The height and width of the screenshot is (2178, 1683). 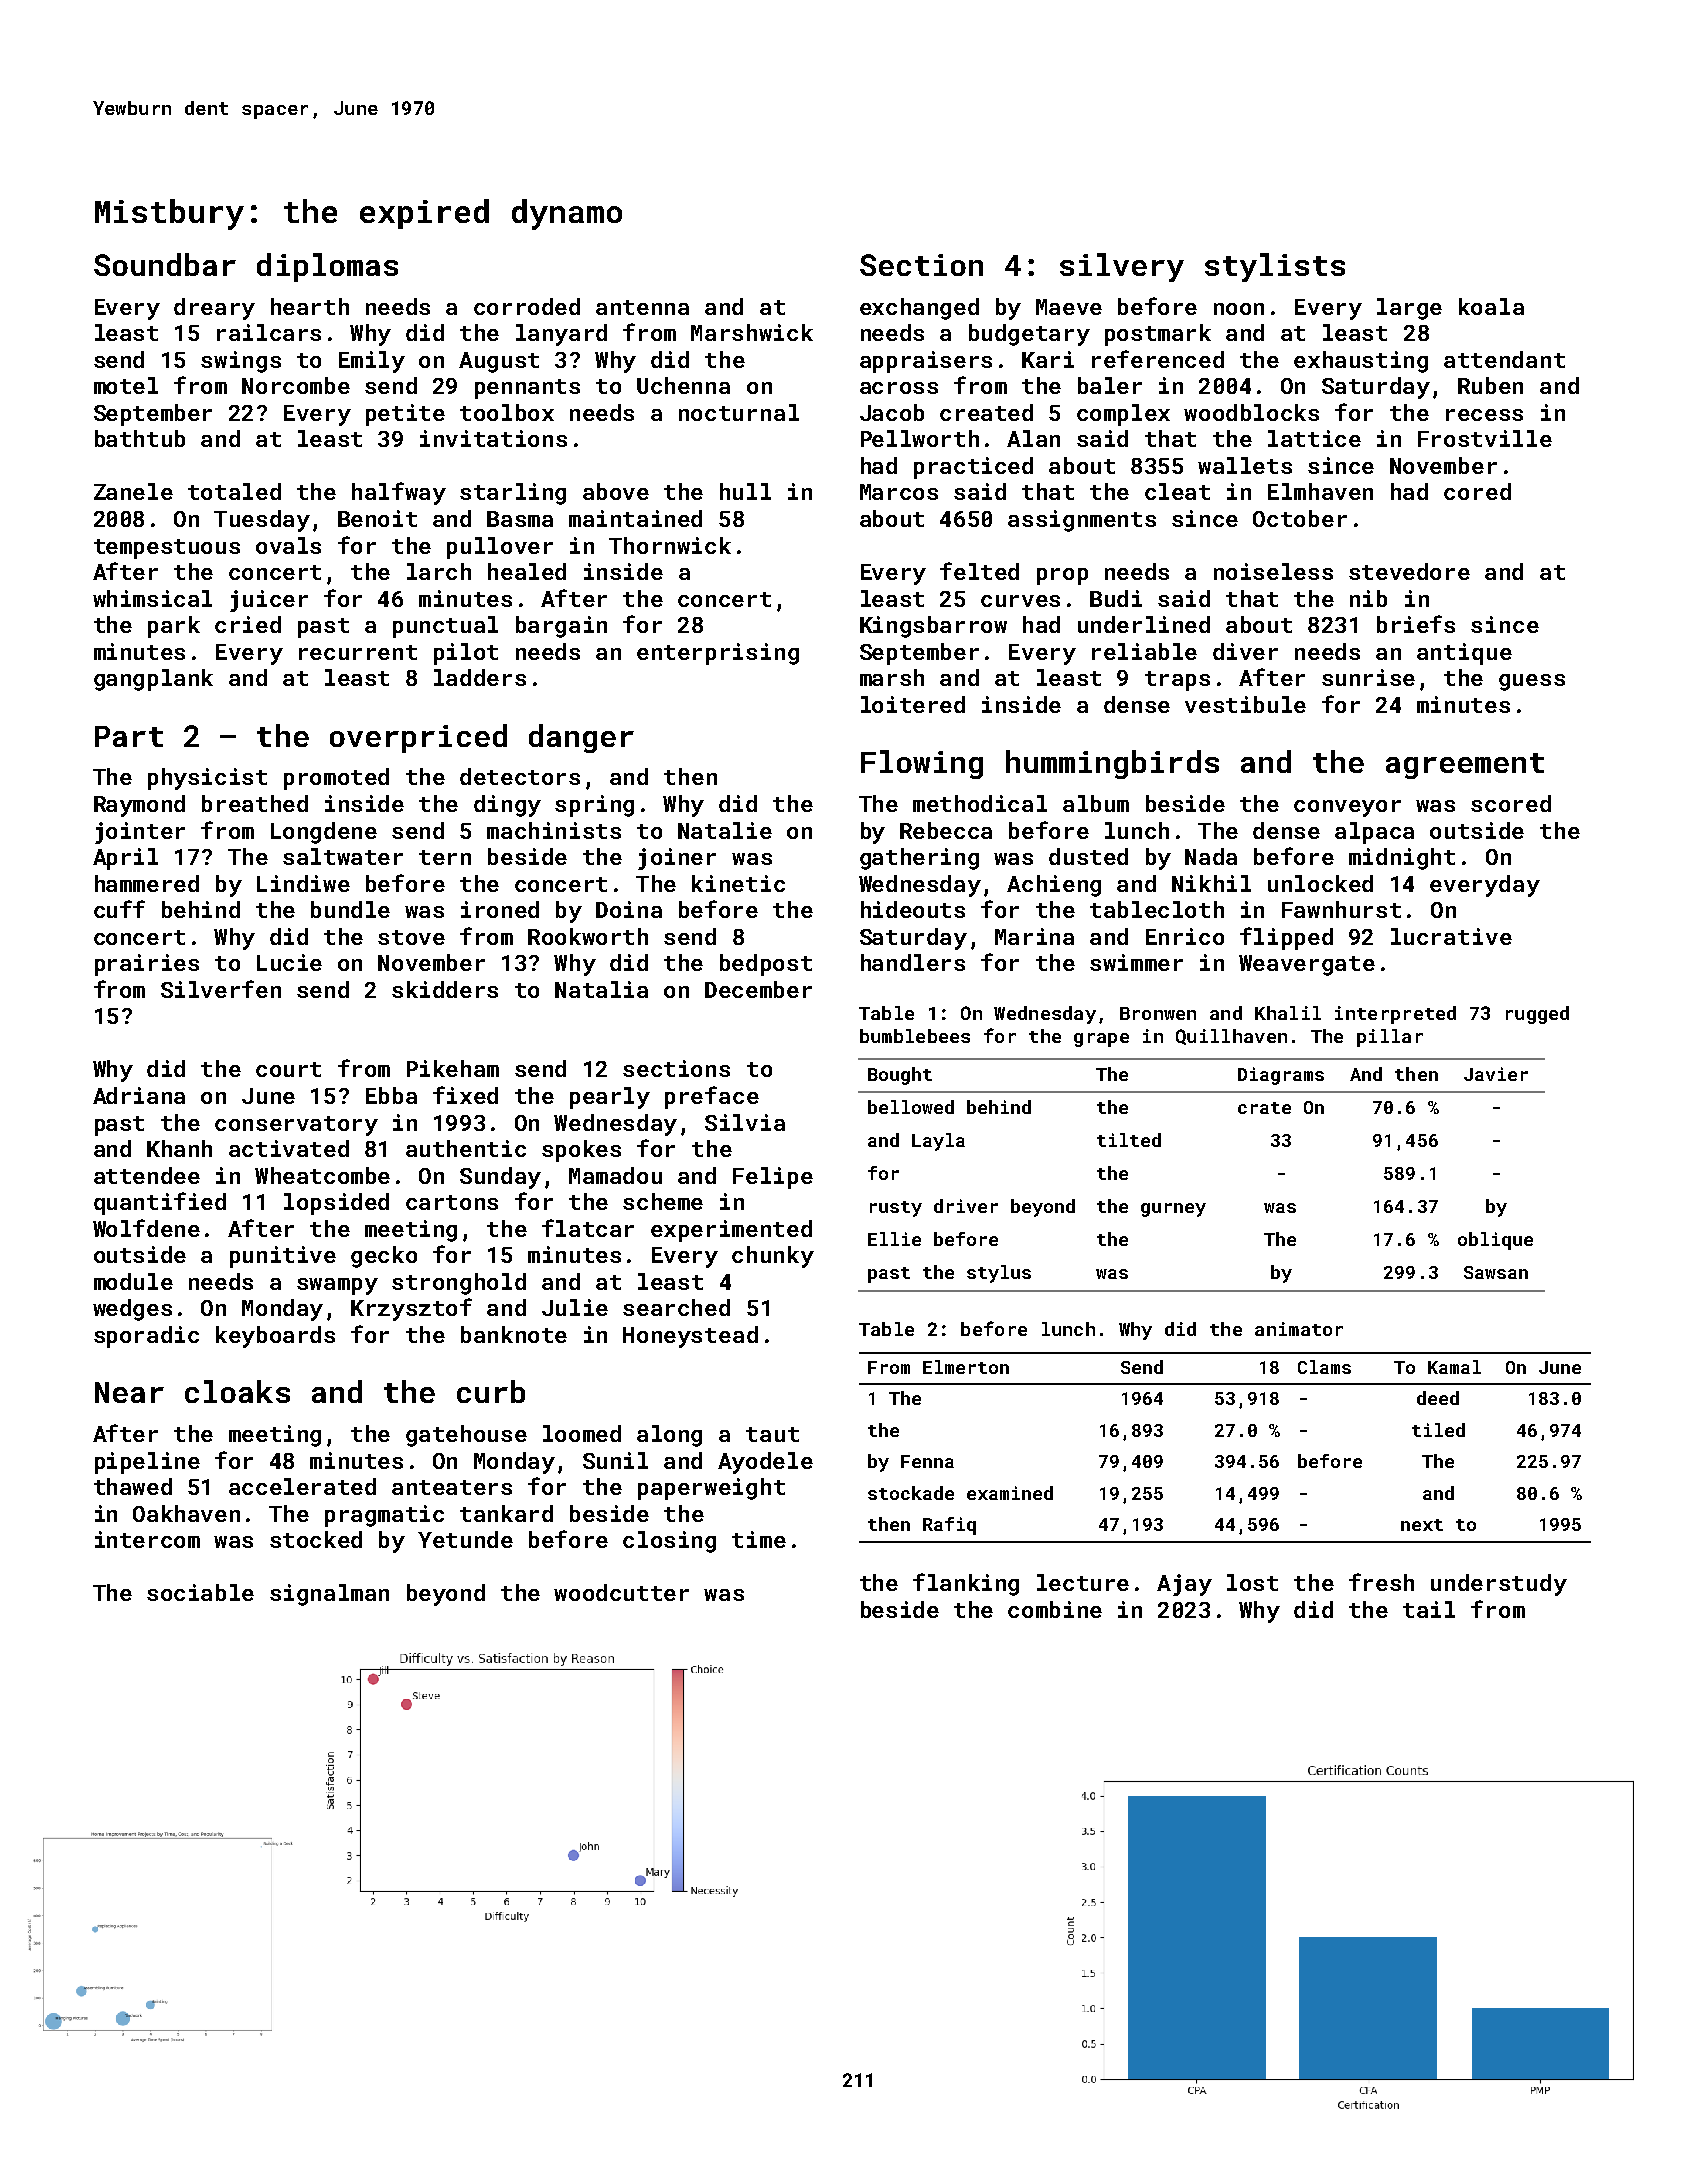 I want to click on Bronwen, so click(x=1158, y=1013).
